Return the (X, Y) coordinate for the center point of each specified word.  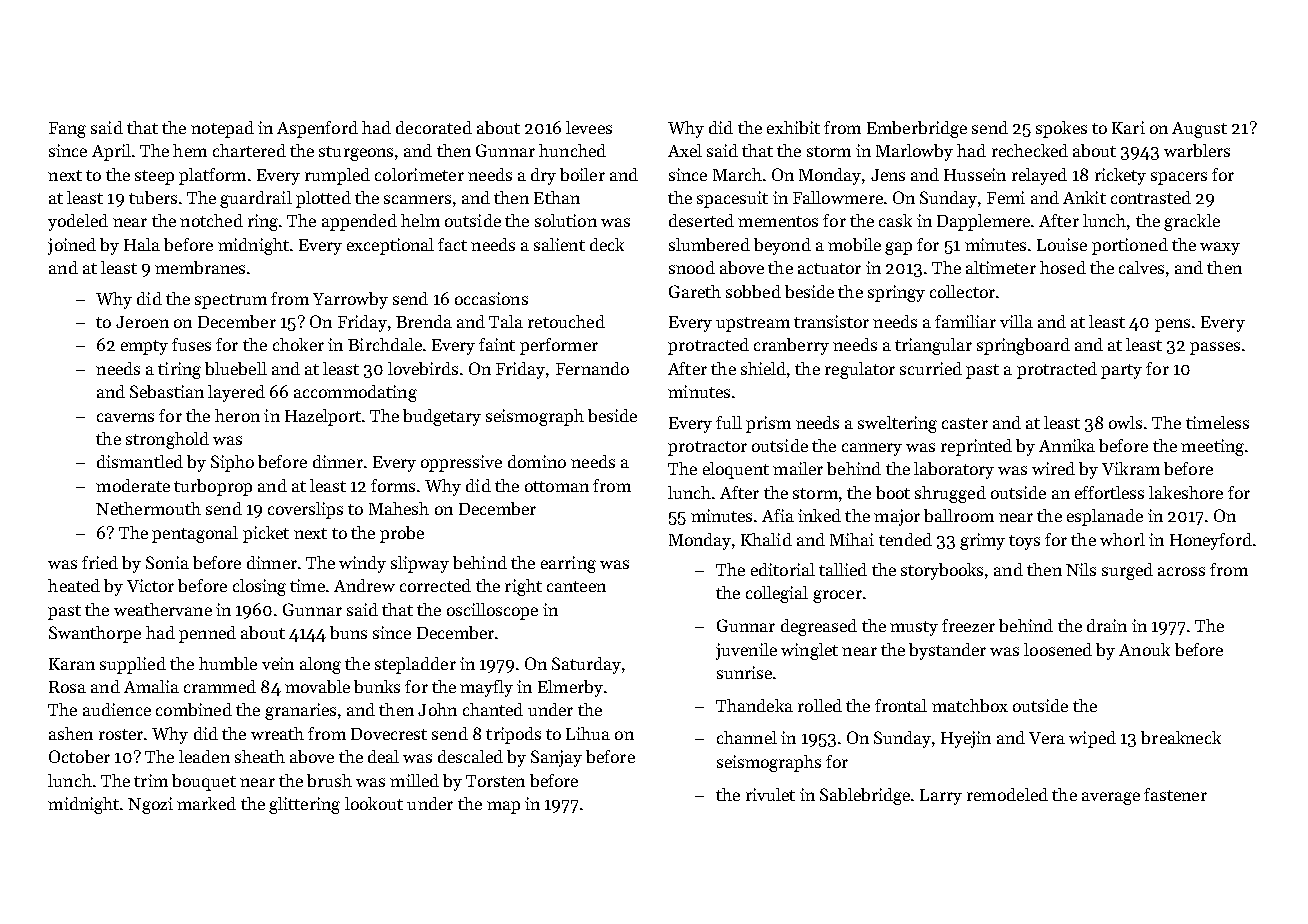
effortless (1109, 492)
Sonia (167, 562)
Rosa (67, 687)
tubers (153, 197)
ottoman (557, 486)
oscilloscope (492, 611)
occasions (491, 298)
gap (898, 248)
